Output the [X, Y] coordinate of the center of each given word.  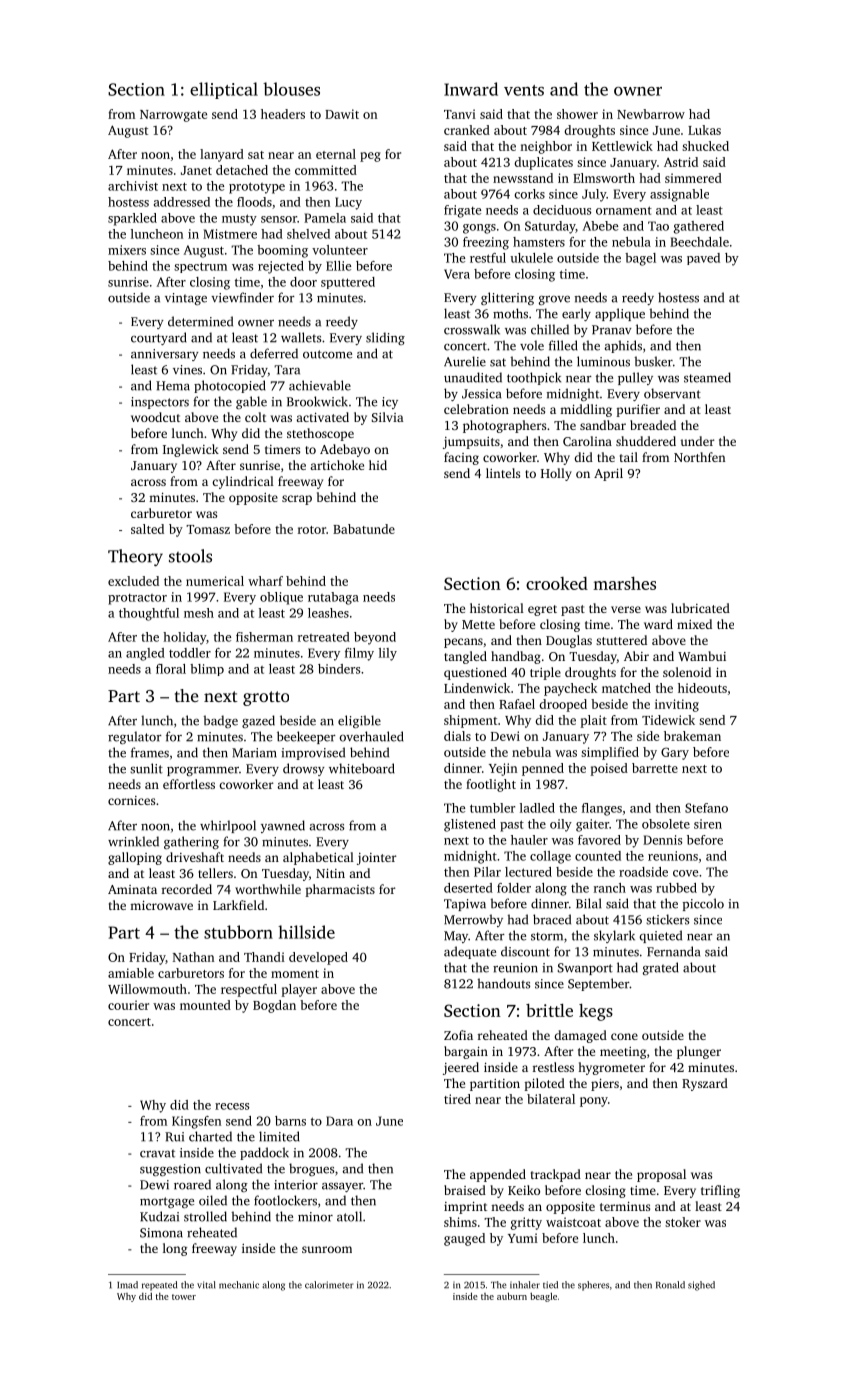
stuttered [621, 640]
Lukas [704, 130]
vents [524, 90]
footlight [491, 785]
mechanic [239, 1285]
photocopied [230, 386]
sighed [701, 1286]
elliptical [224, 90]
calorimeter [329, 1285]
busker [653, 361]
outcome [327, 354]
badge [220, 721]
